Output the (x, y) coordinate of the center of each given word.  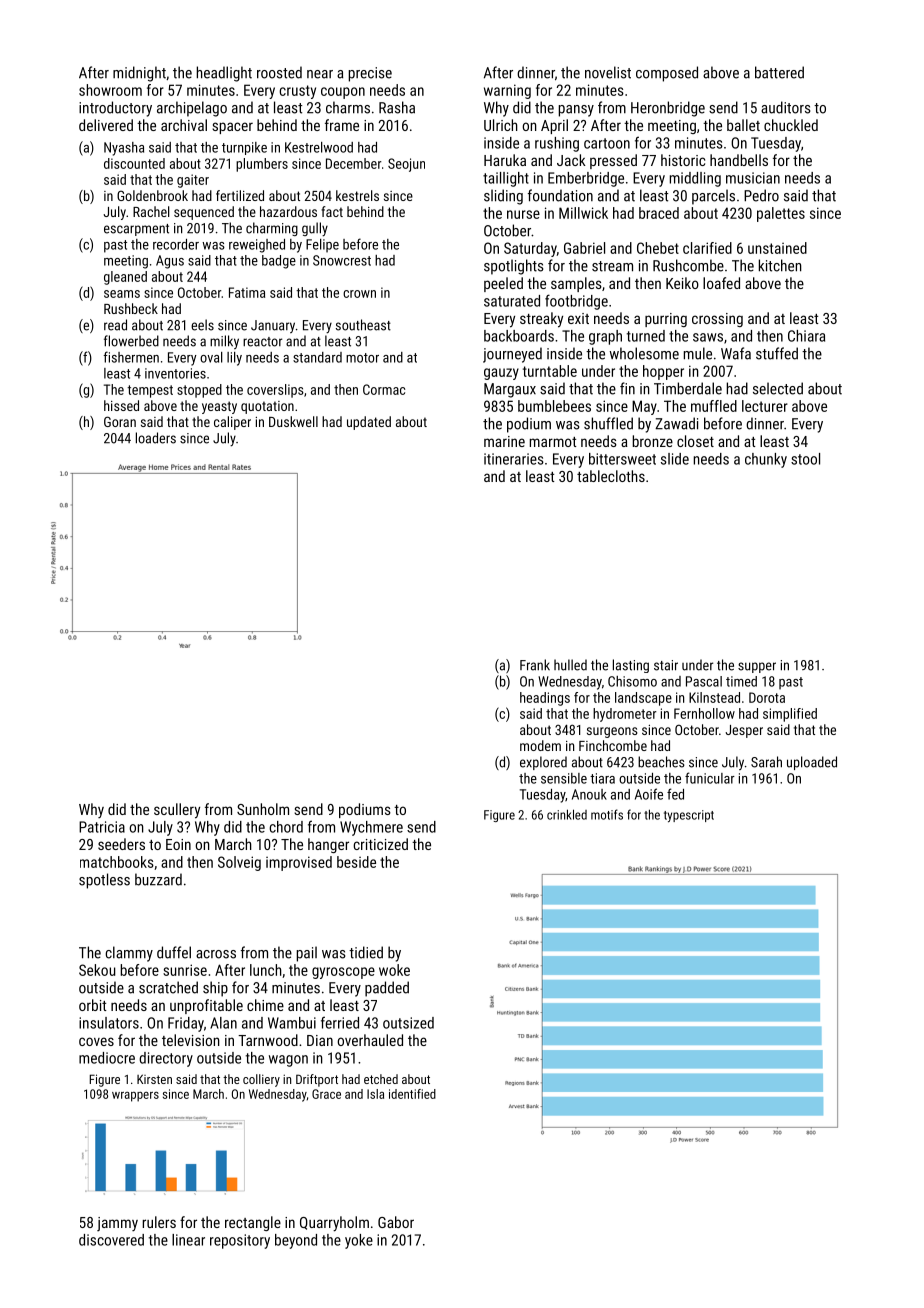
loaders (156, 438)
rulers (159, 1222)
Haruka (505, 160)
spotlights (514, 267)
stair (666, 665)
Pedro (761, 195)
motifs (607, 814)
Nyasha (124, 149)
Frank (535, 665)
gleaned (125, 278)
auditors (786, 107)
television (191, 1040)
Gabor (396, 1222)
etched (381, 1079)
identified (412, 1094)
